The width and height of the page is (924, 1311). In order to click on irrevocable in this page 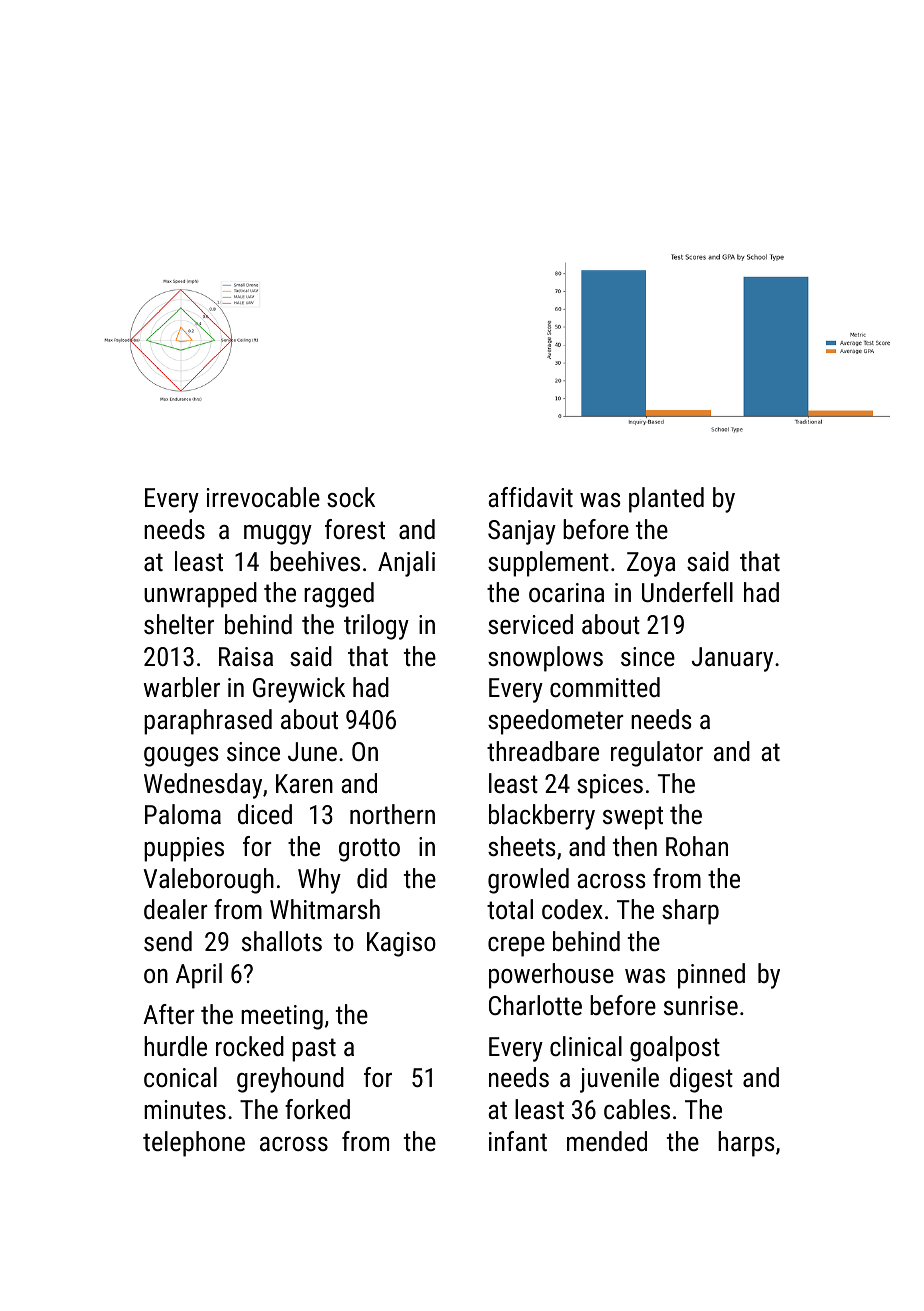, I will do `click(263, 497)`.
